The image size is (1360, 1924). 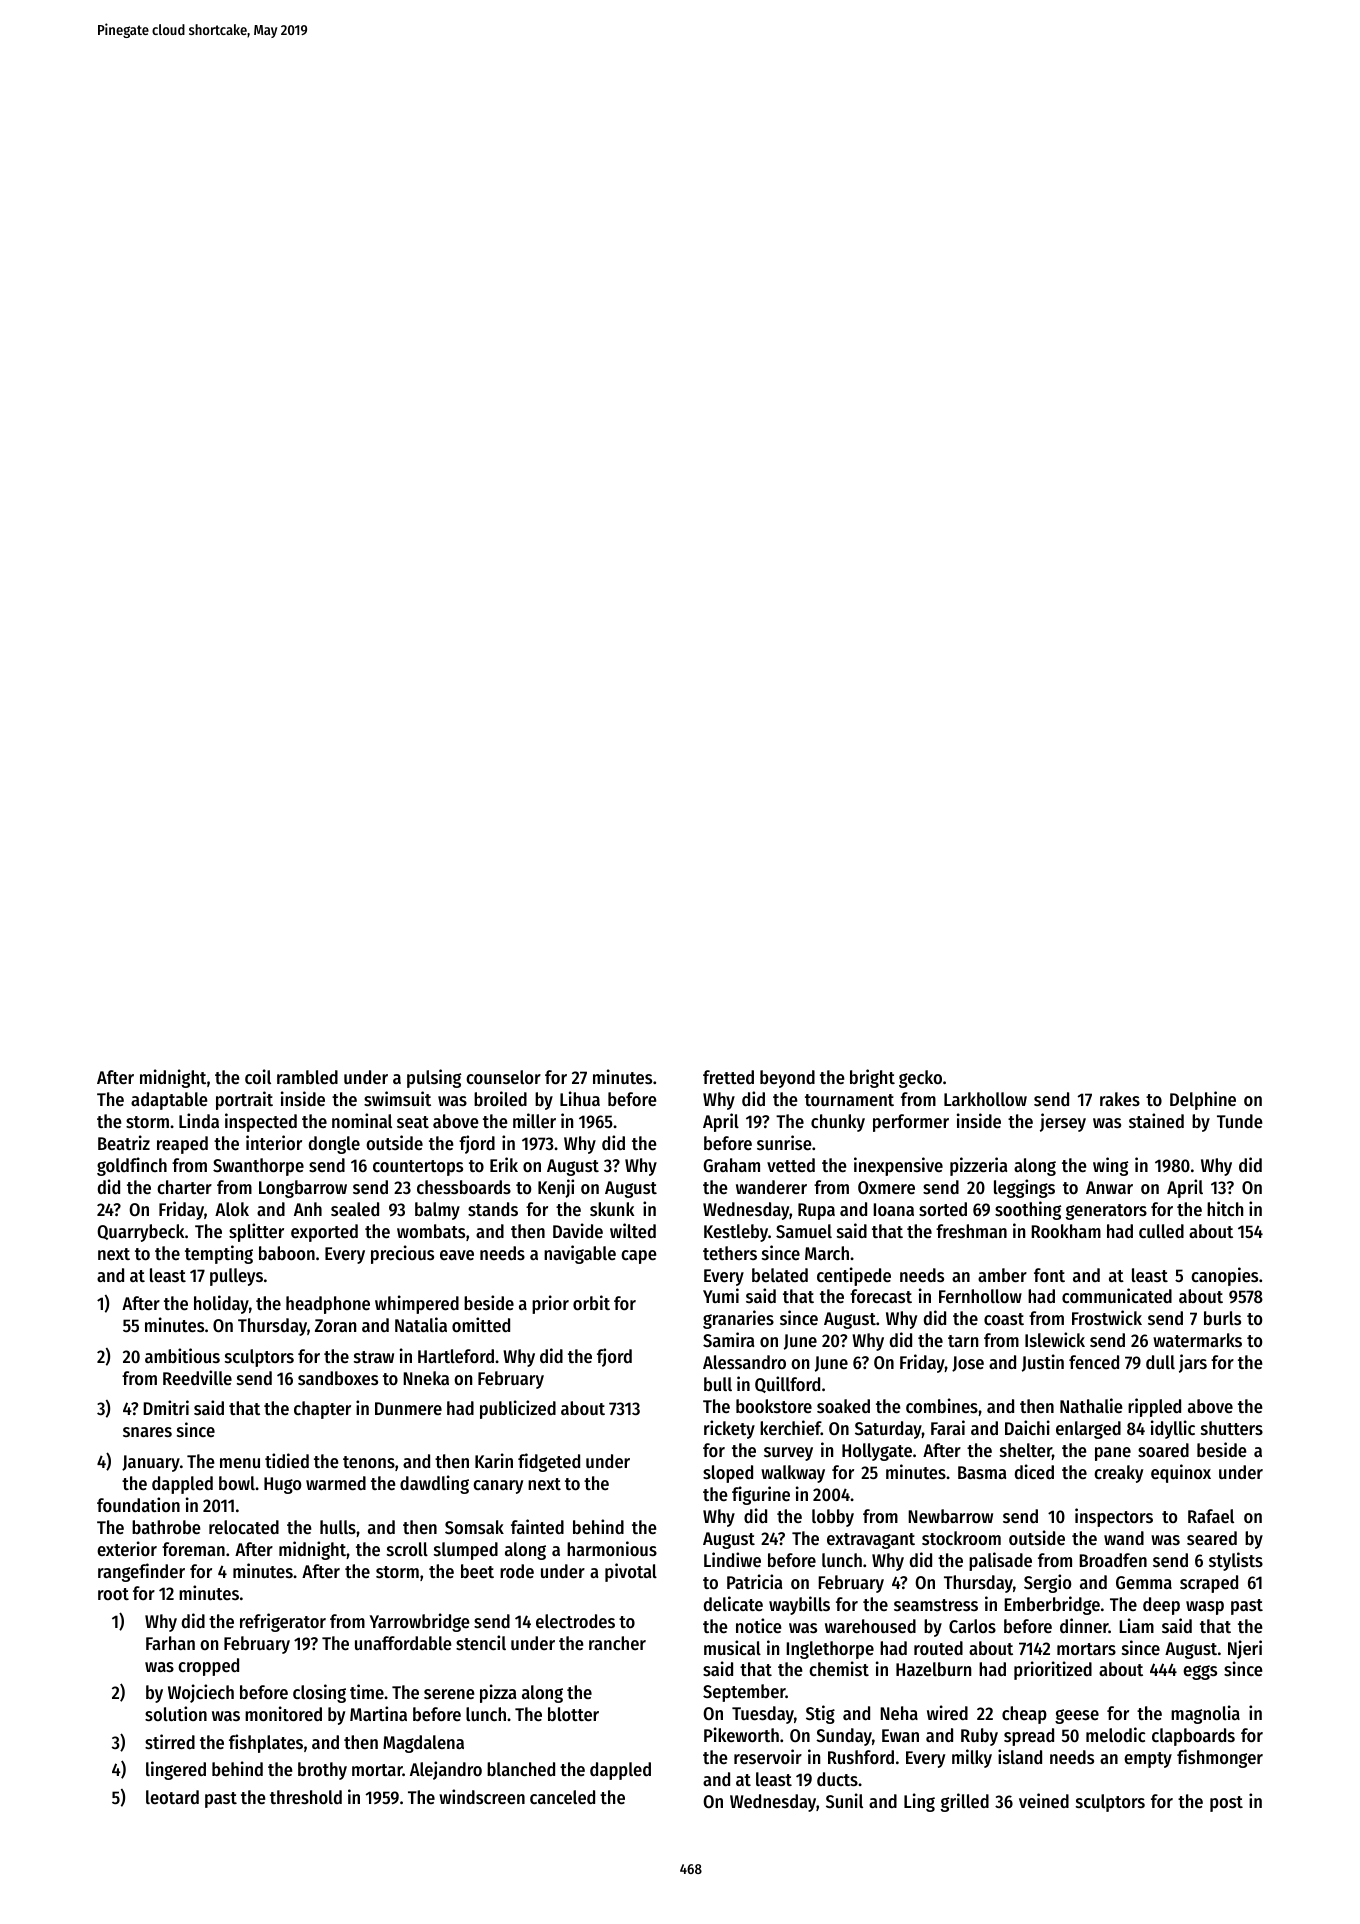 What do you see at coordinates (221, 1304) in the screenshot?
I see `holiday` at bounding box center [221, 1304].
